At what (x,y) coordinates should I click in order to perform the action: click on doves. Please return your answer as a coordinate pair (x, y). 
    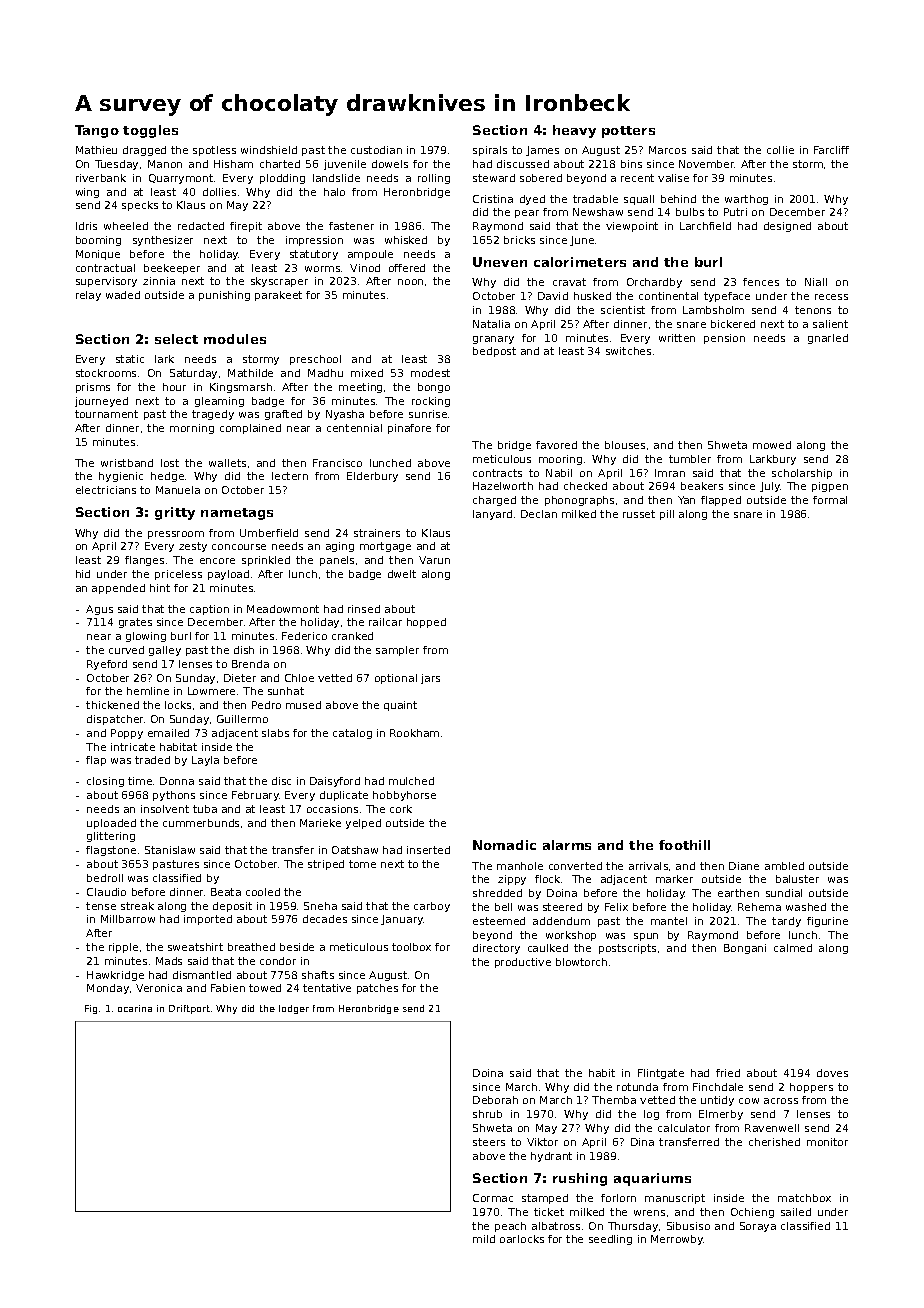
    Looking at the image, I should click on (832, 1073).
